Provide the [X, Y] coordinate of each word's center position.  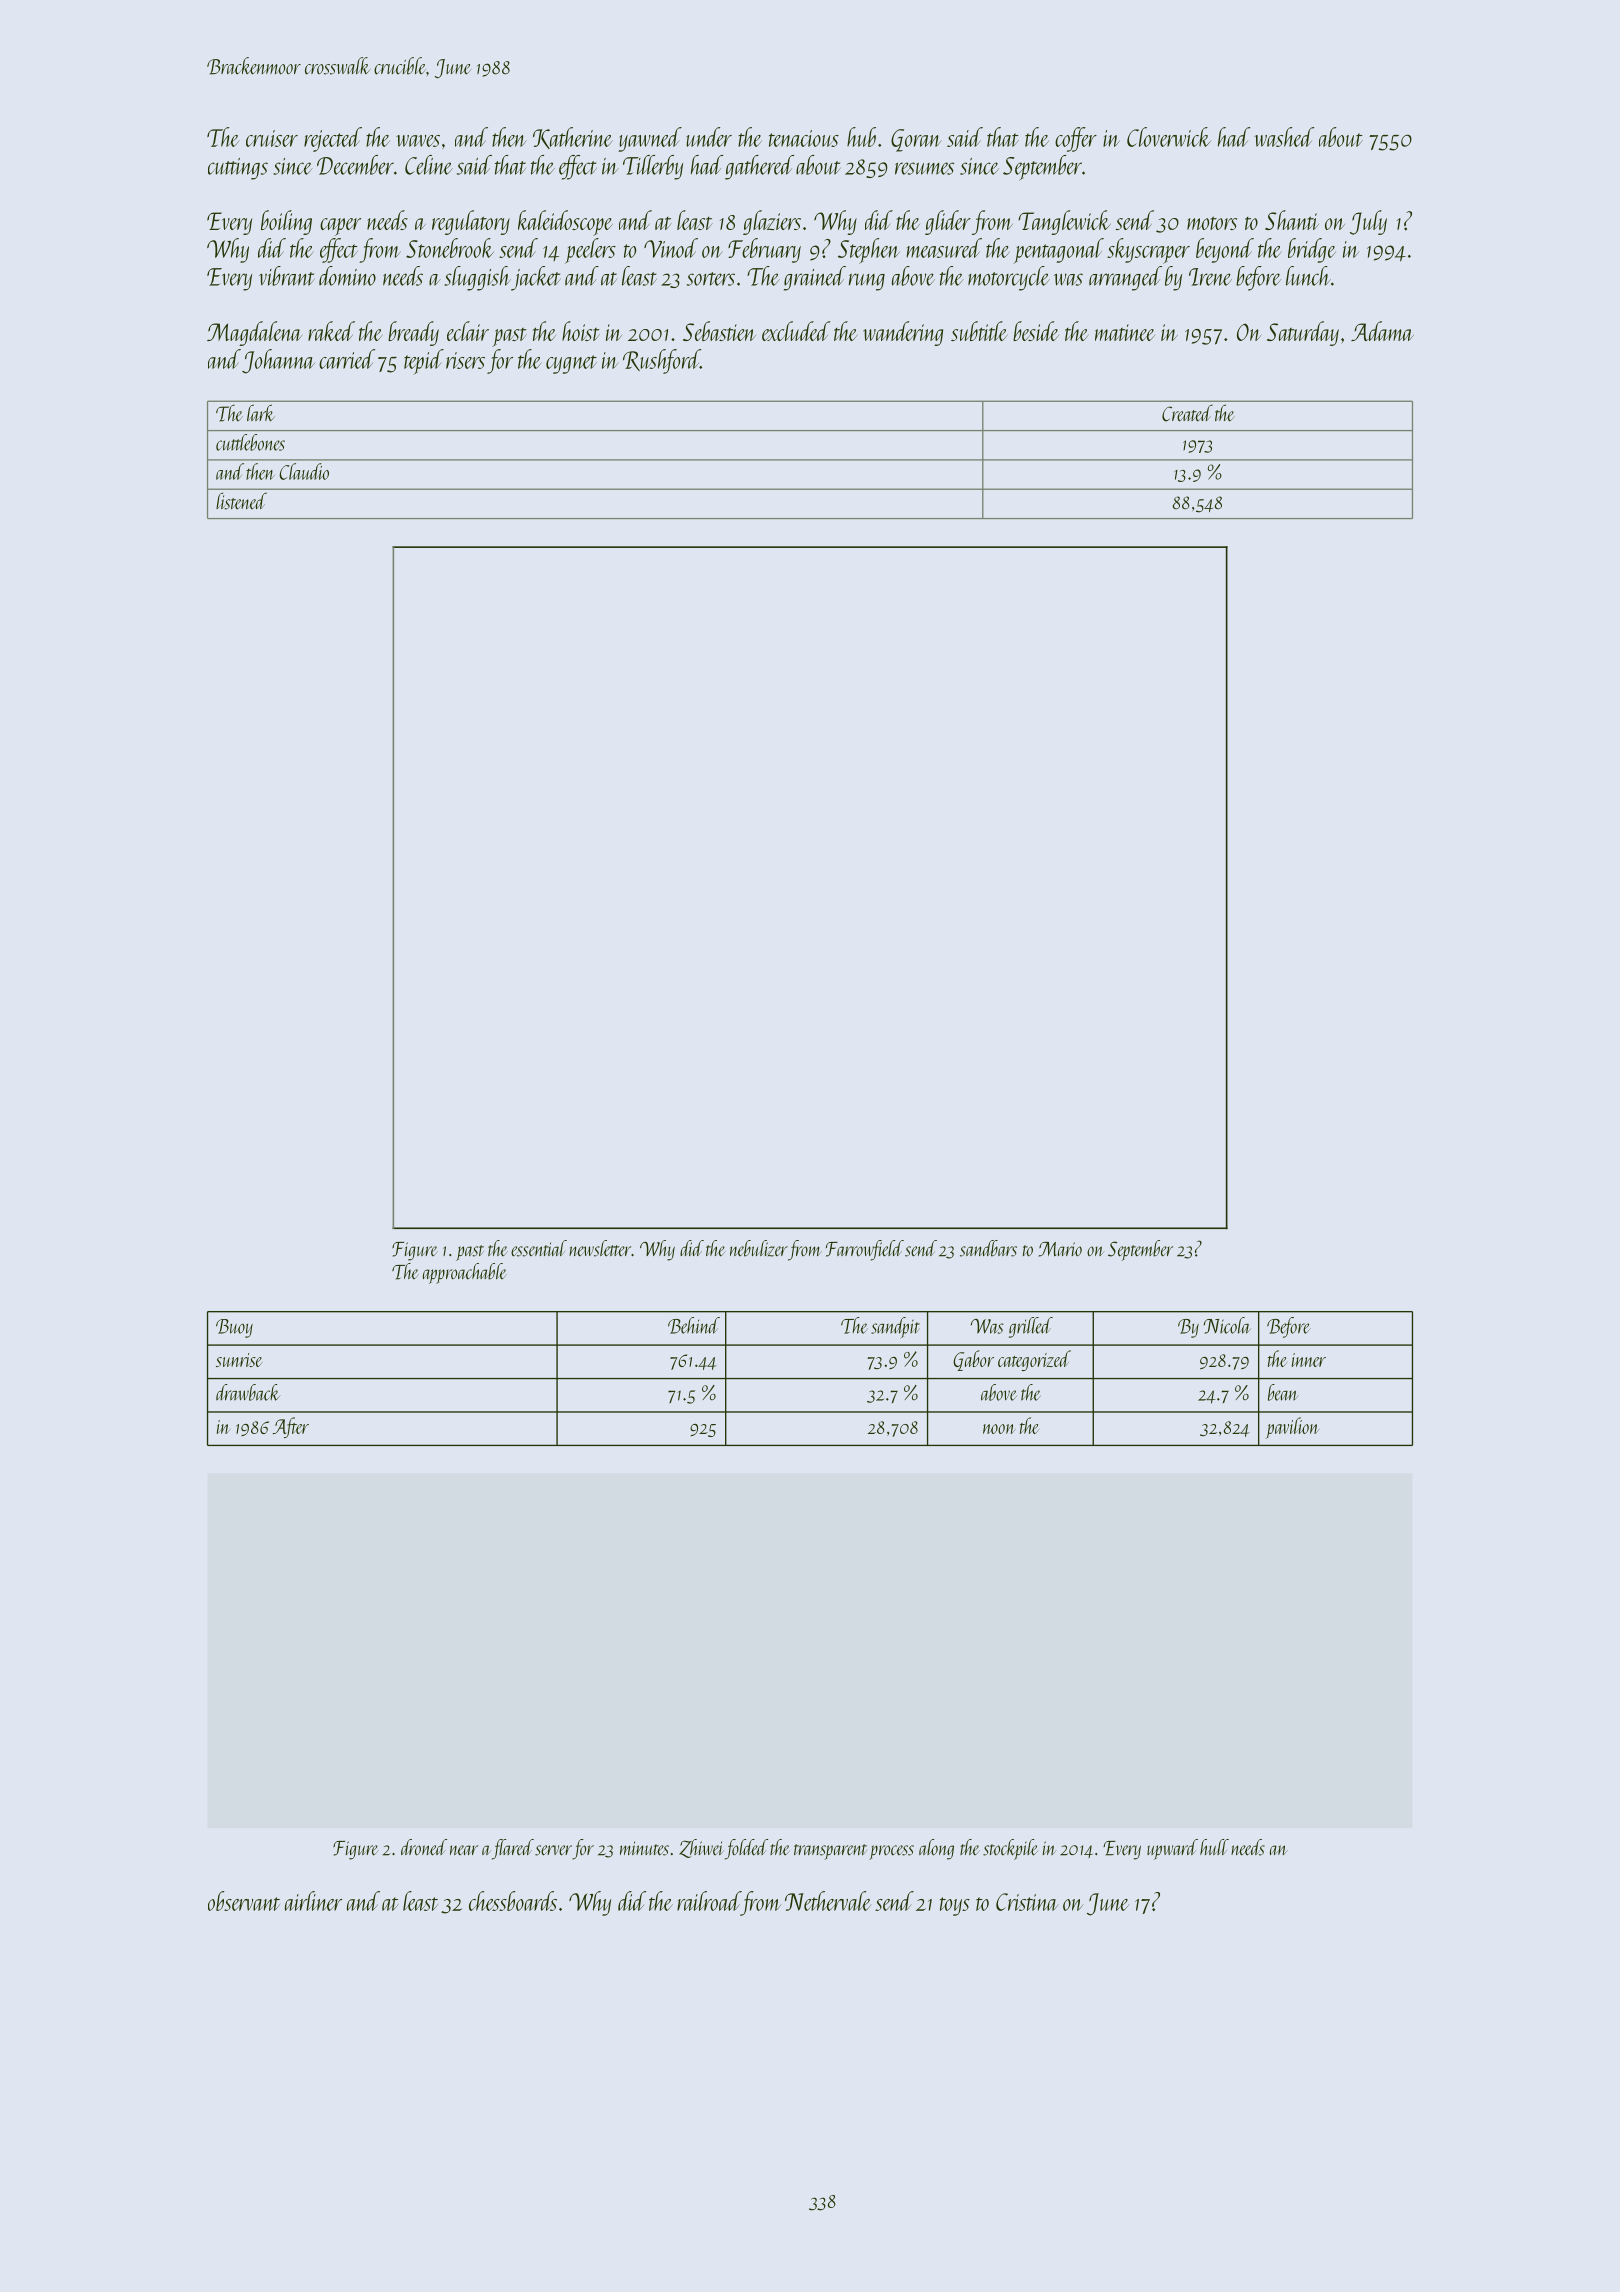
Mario [1060, 1249]
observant [244, 1901]
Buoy [234, 1328]
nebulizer [759, 1248]
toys [955, 1906]
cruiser [272, 138]
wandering [903, 333]
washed [1284, 137]
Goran [916, 140]
